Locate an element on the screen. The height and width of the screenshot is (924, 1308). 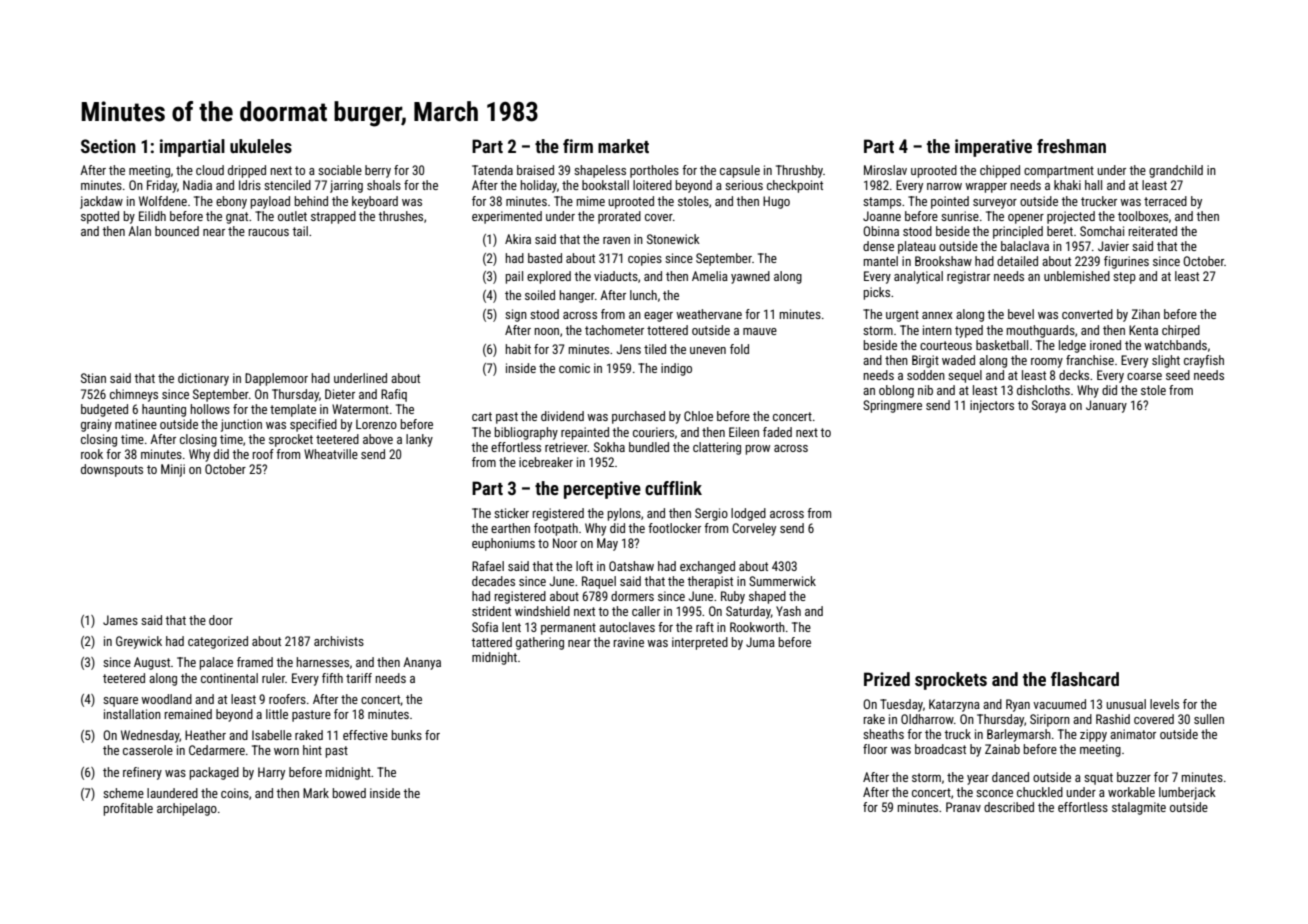
grandchild is located at coordinates (1176, 171).
